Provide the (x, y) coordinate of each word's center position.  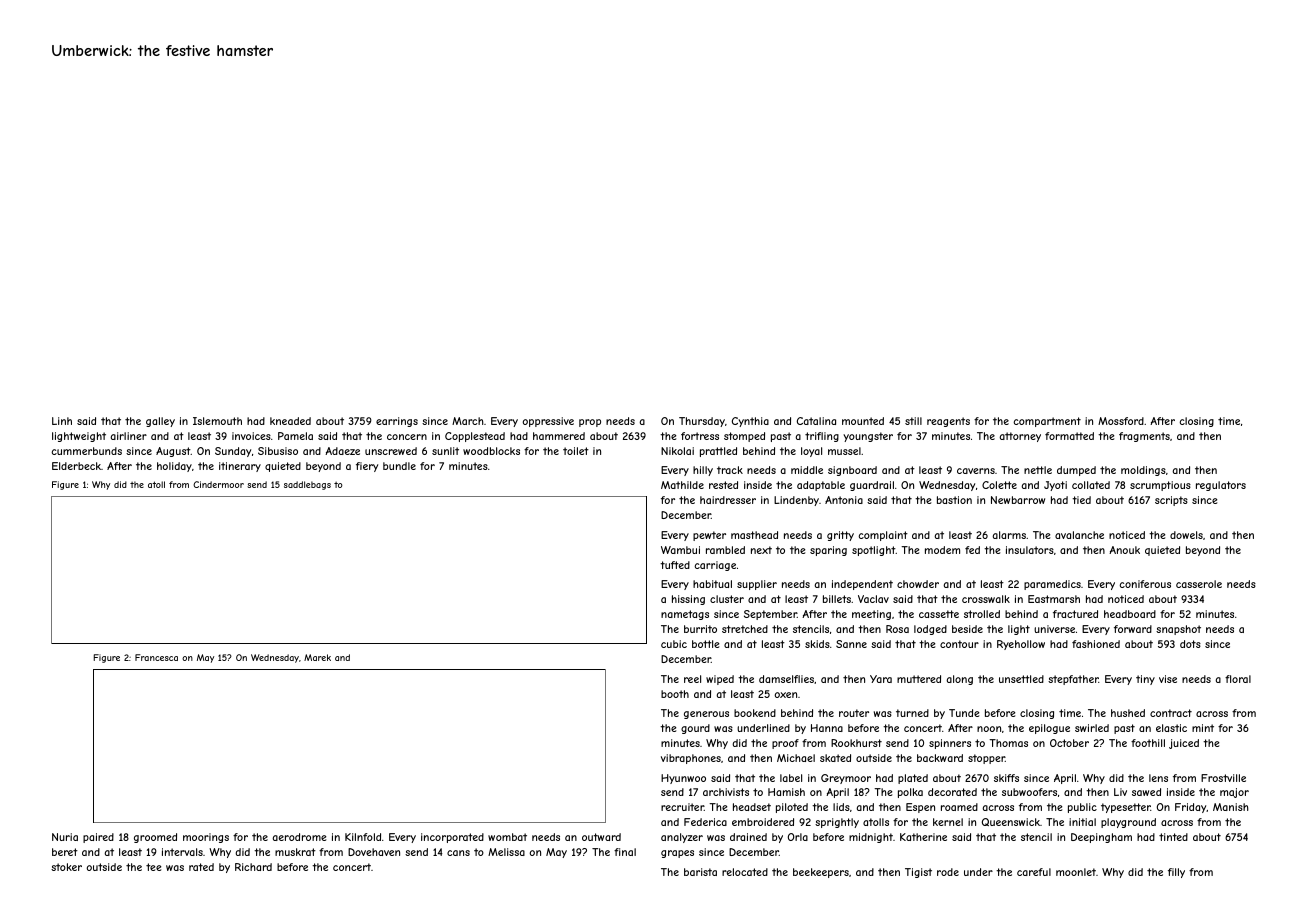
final (625, 852)
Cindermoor (218, 484)
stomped (744, 437)
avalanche (1079, 535)
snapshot (1178, 630)
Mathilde (682, 485)
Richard (253, 867)
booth (675, 694)
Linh (62, 421)
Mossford (1121, 421)
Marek (317, 657)
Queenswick (1011, 822)
